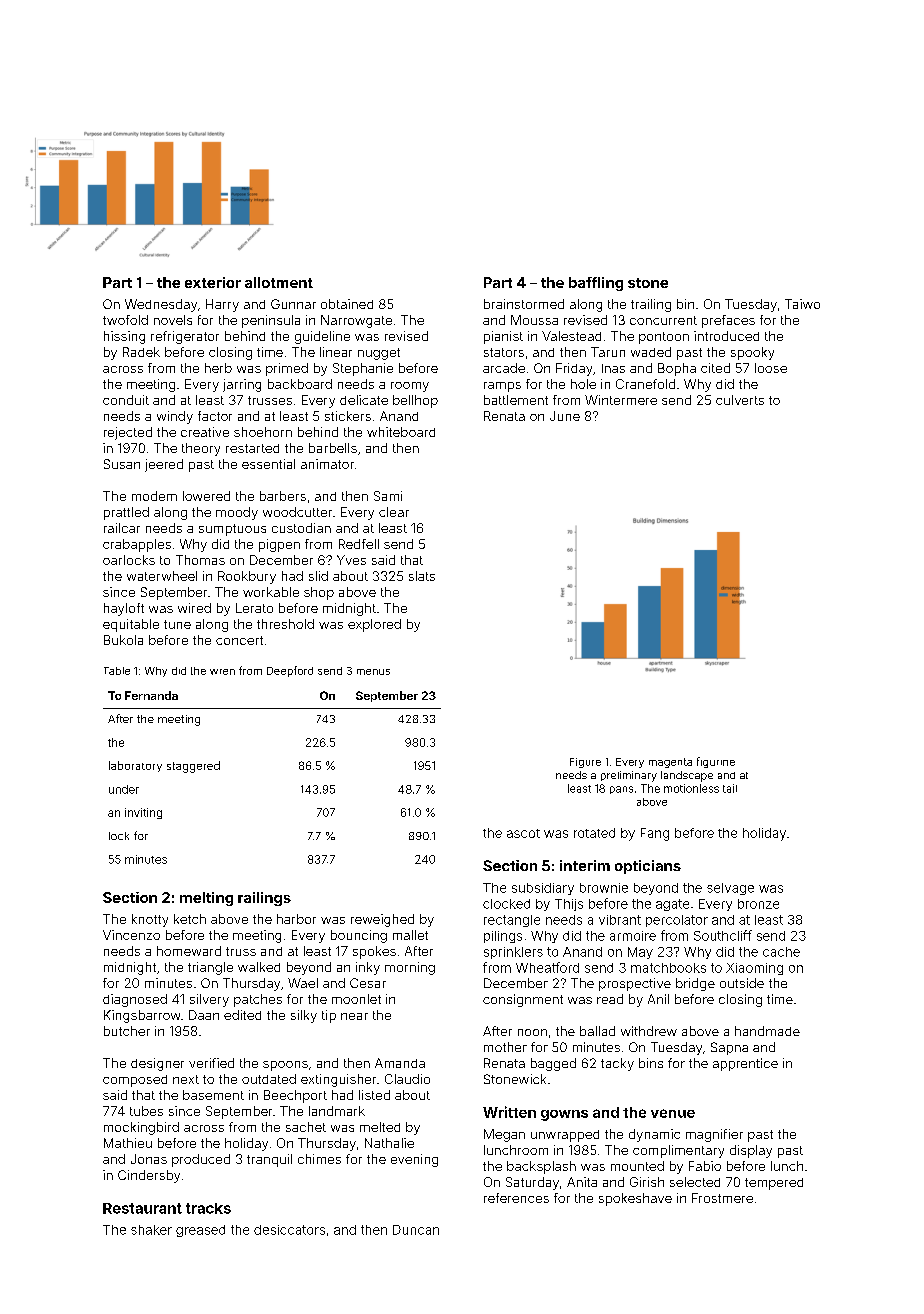  Describe the element at coordinates (218, 368) in the page. I see `herb` at that location.
